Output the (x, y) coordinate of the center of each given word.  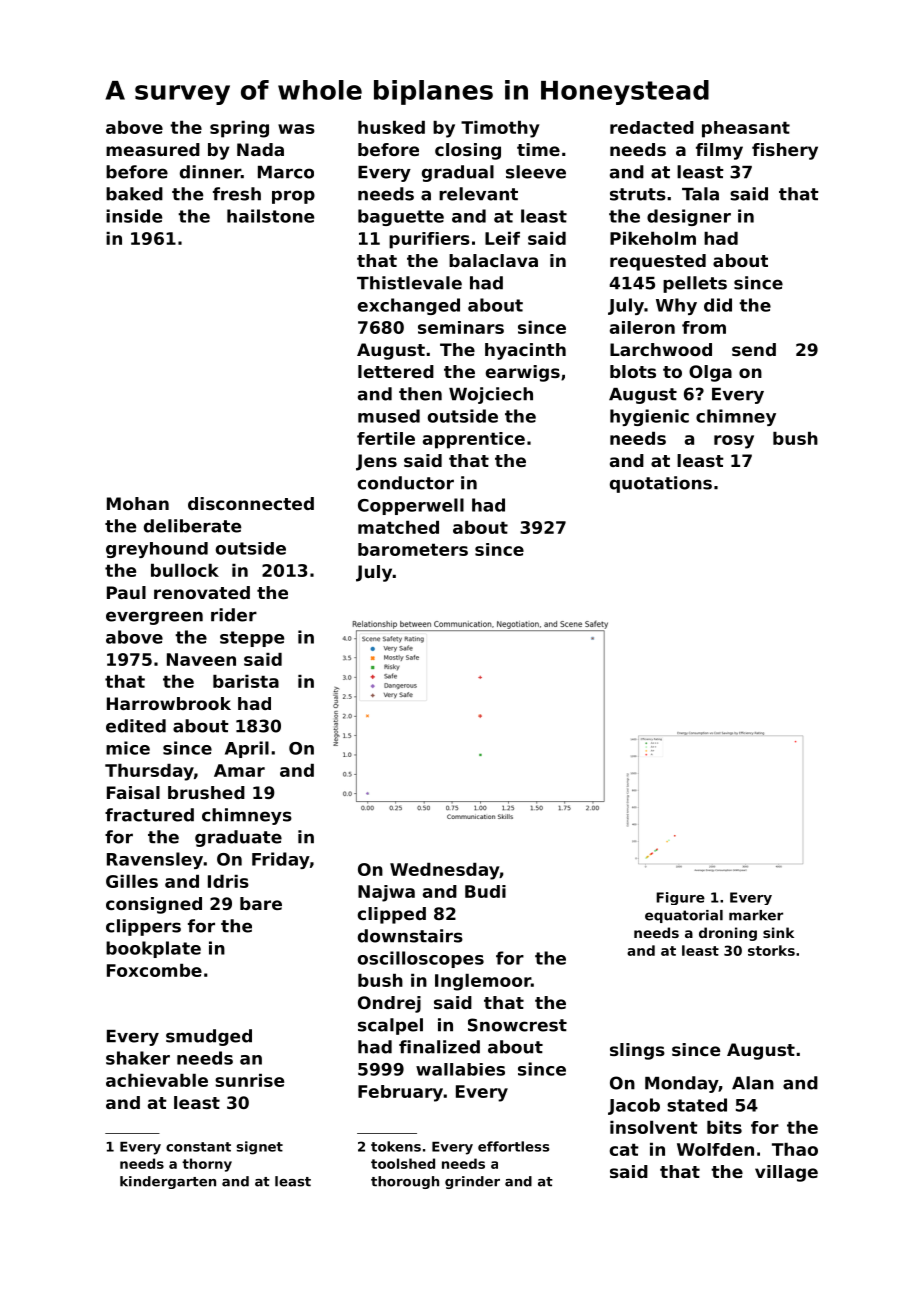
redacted (652, 127)
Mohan (138, 503)
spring (239, 129)
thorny (207, 1165)
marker (756, 915)
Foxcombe (154, 970)
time (538, 149)
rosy (734, 442)
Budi (485, 891)
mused (389, 416)
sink (778, 932)
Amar (239, 770)
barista (246, 681)
